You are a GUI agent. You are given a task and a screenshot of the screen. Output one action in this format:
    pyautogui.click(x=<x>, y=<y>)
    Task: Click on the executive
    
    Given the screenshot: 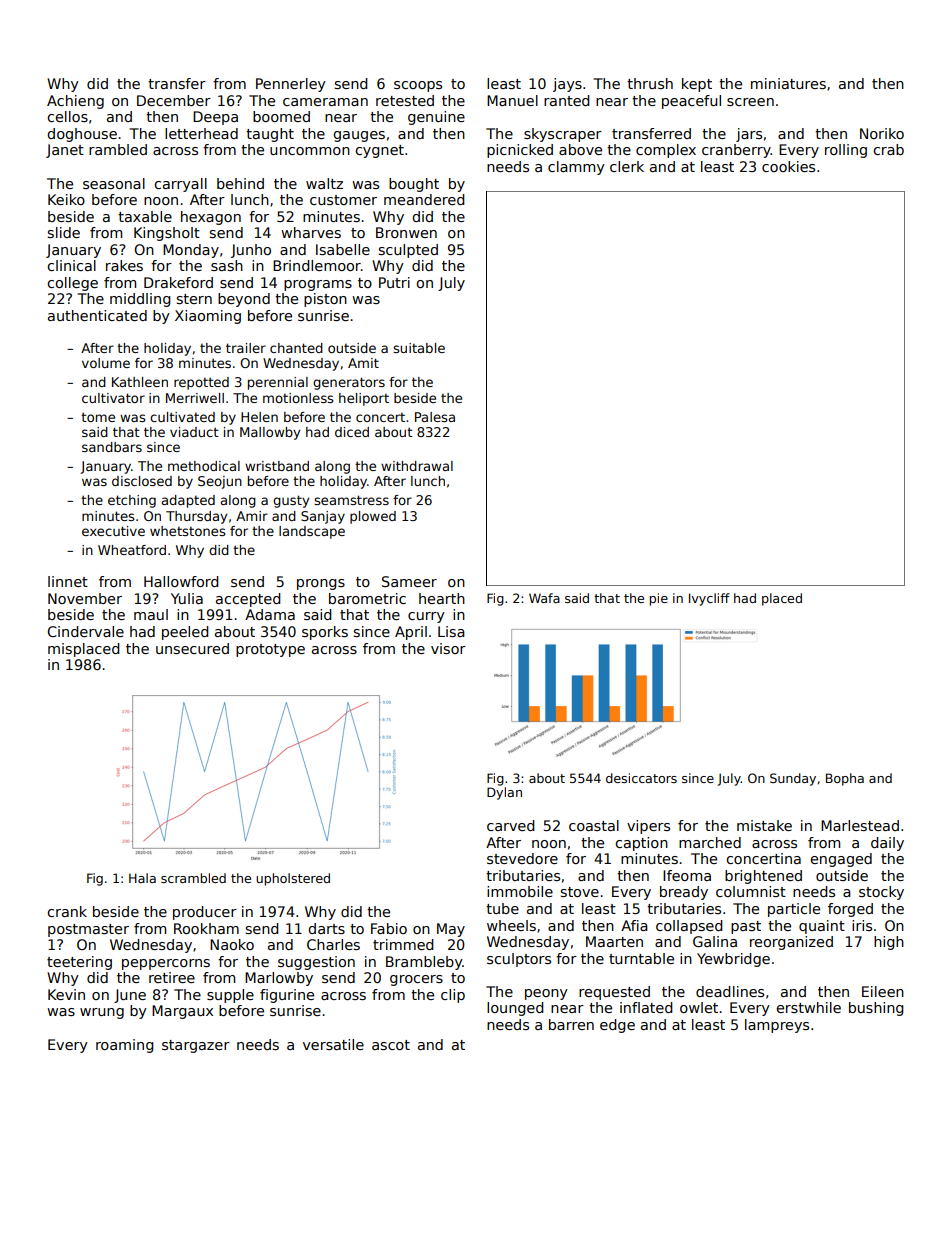 What is the action you would take?
    pyautogui.click(x=113, y=531)
